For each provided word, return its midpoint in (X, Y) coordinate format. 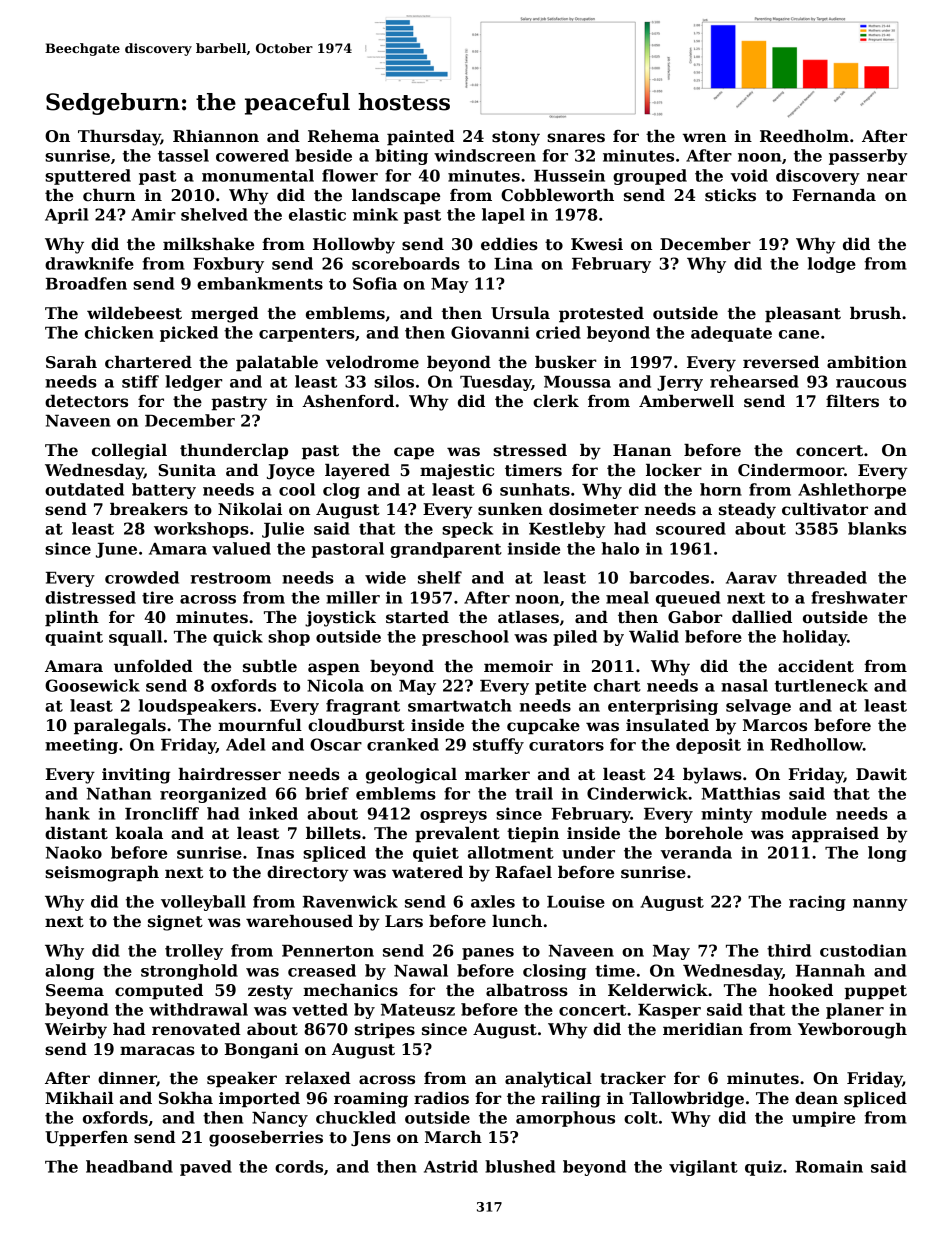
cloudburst (356, 725)
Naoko (74, 852)
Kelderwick (658, 990)
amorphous (565, 1119)
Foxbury (228, 265)
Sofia (375, 283)
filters (852, 401)
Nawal (421, 970)
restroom (230, 578)
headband (129, 1166)
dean (816, 1098)
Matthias (740, 793)
